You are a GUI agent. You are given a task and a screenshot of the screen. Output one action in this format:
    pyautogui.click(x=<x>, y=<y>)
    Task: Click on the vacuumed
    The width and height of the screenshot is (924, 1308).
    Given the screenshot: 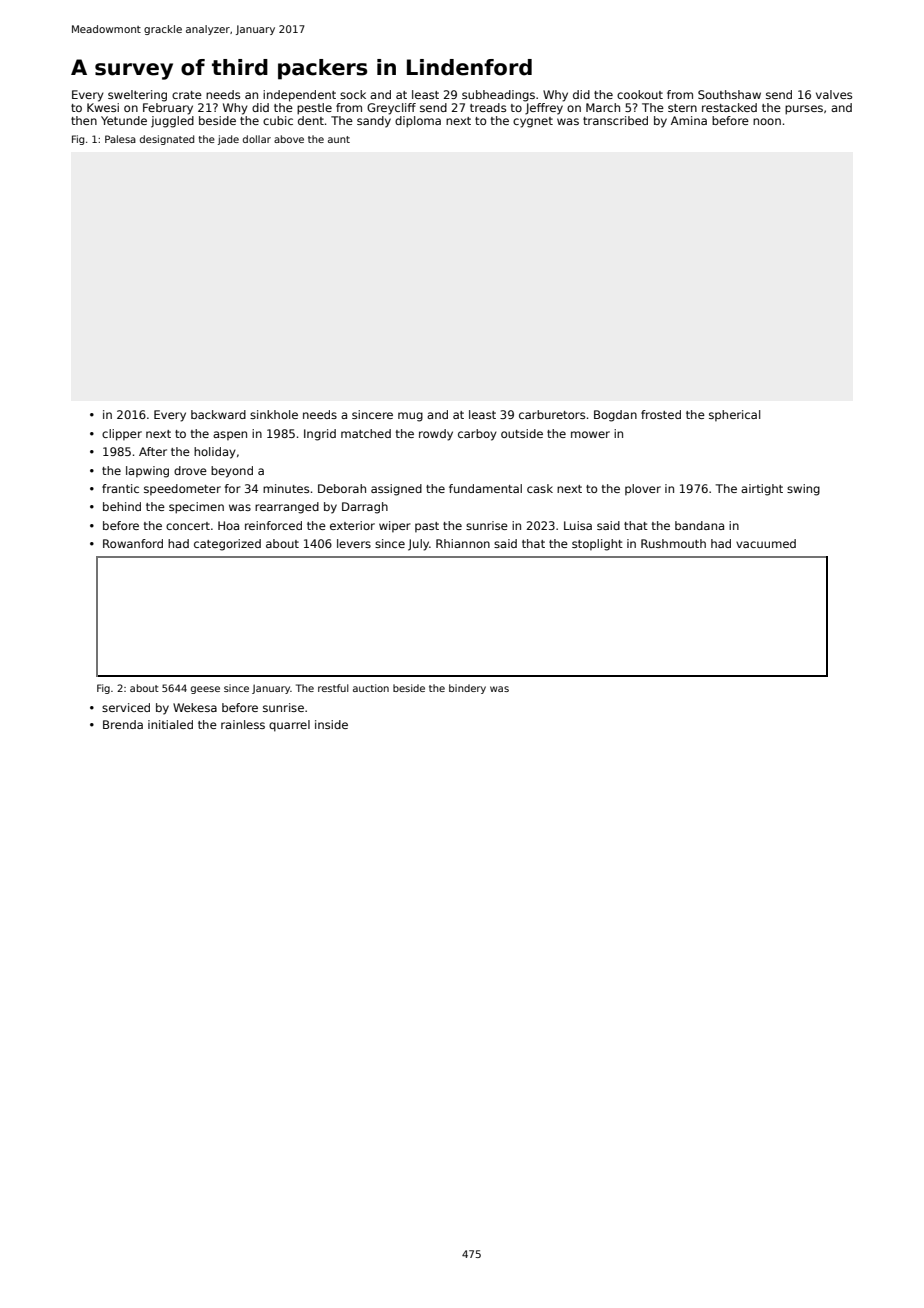 What is the action you would take?
    pyautogui.click(x=766, y=543)
